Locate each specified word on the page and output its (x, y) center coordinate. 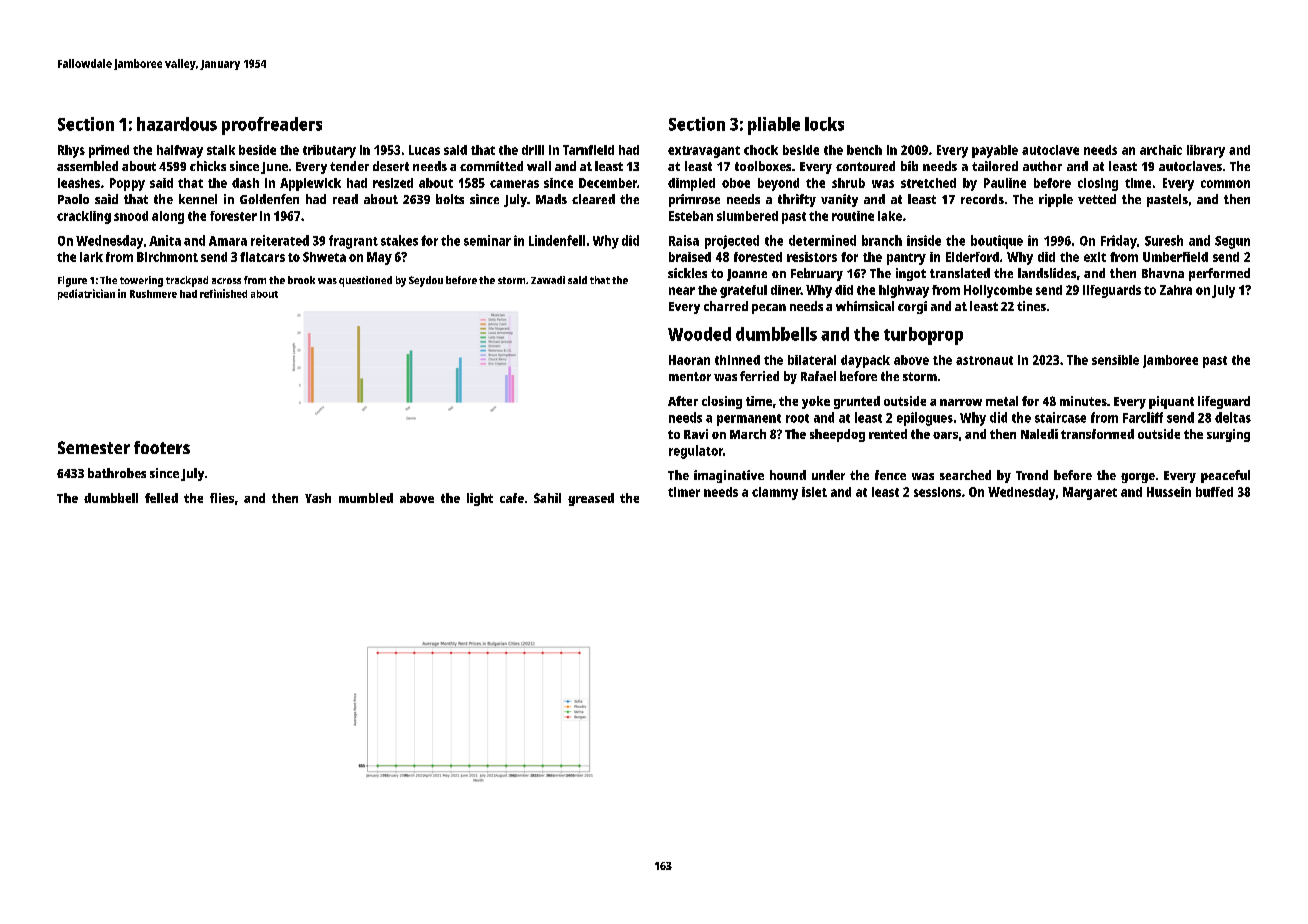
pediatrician (86, 294)
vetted (1097, 199)
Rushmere (153, 294)
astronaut (984, 360)
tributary (329, 151)
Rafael (818, 376)
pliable (774, 126)
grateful (743, 291)
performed (1219, 274)
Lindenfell (557, 240)
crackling (84, 217)
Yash (318, 498)
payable (995, 151)
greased (591, 499)
